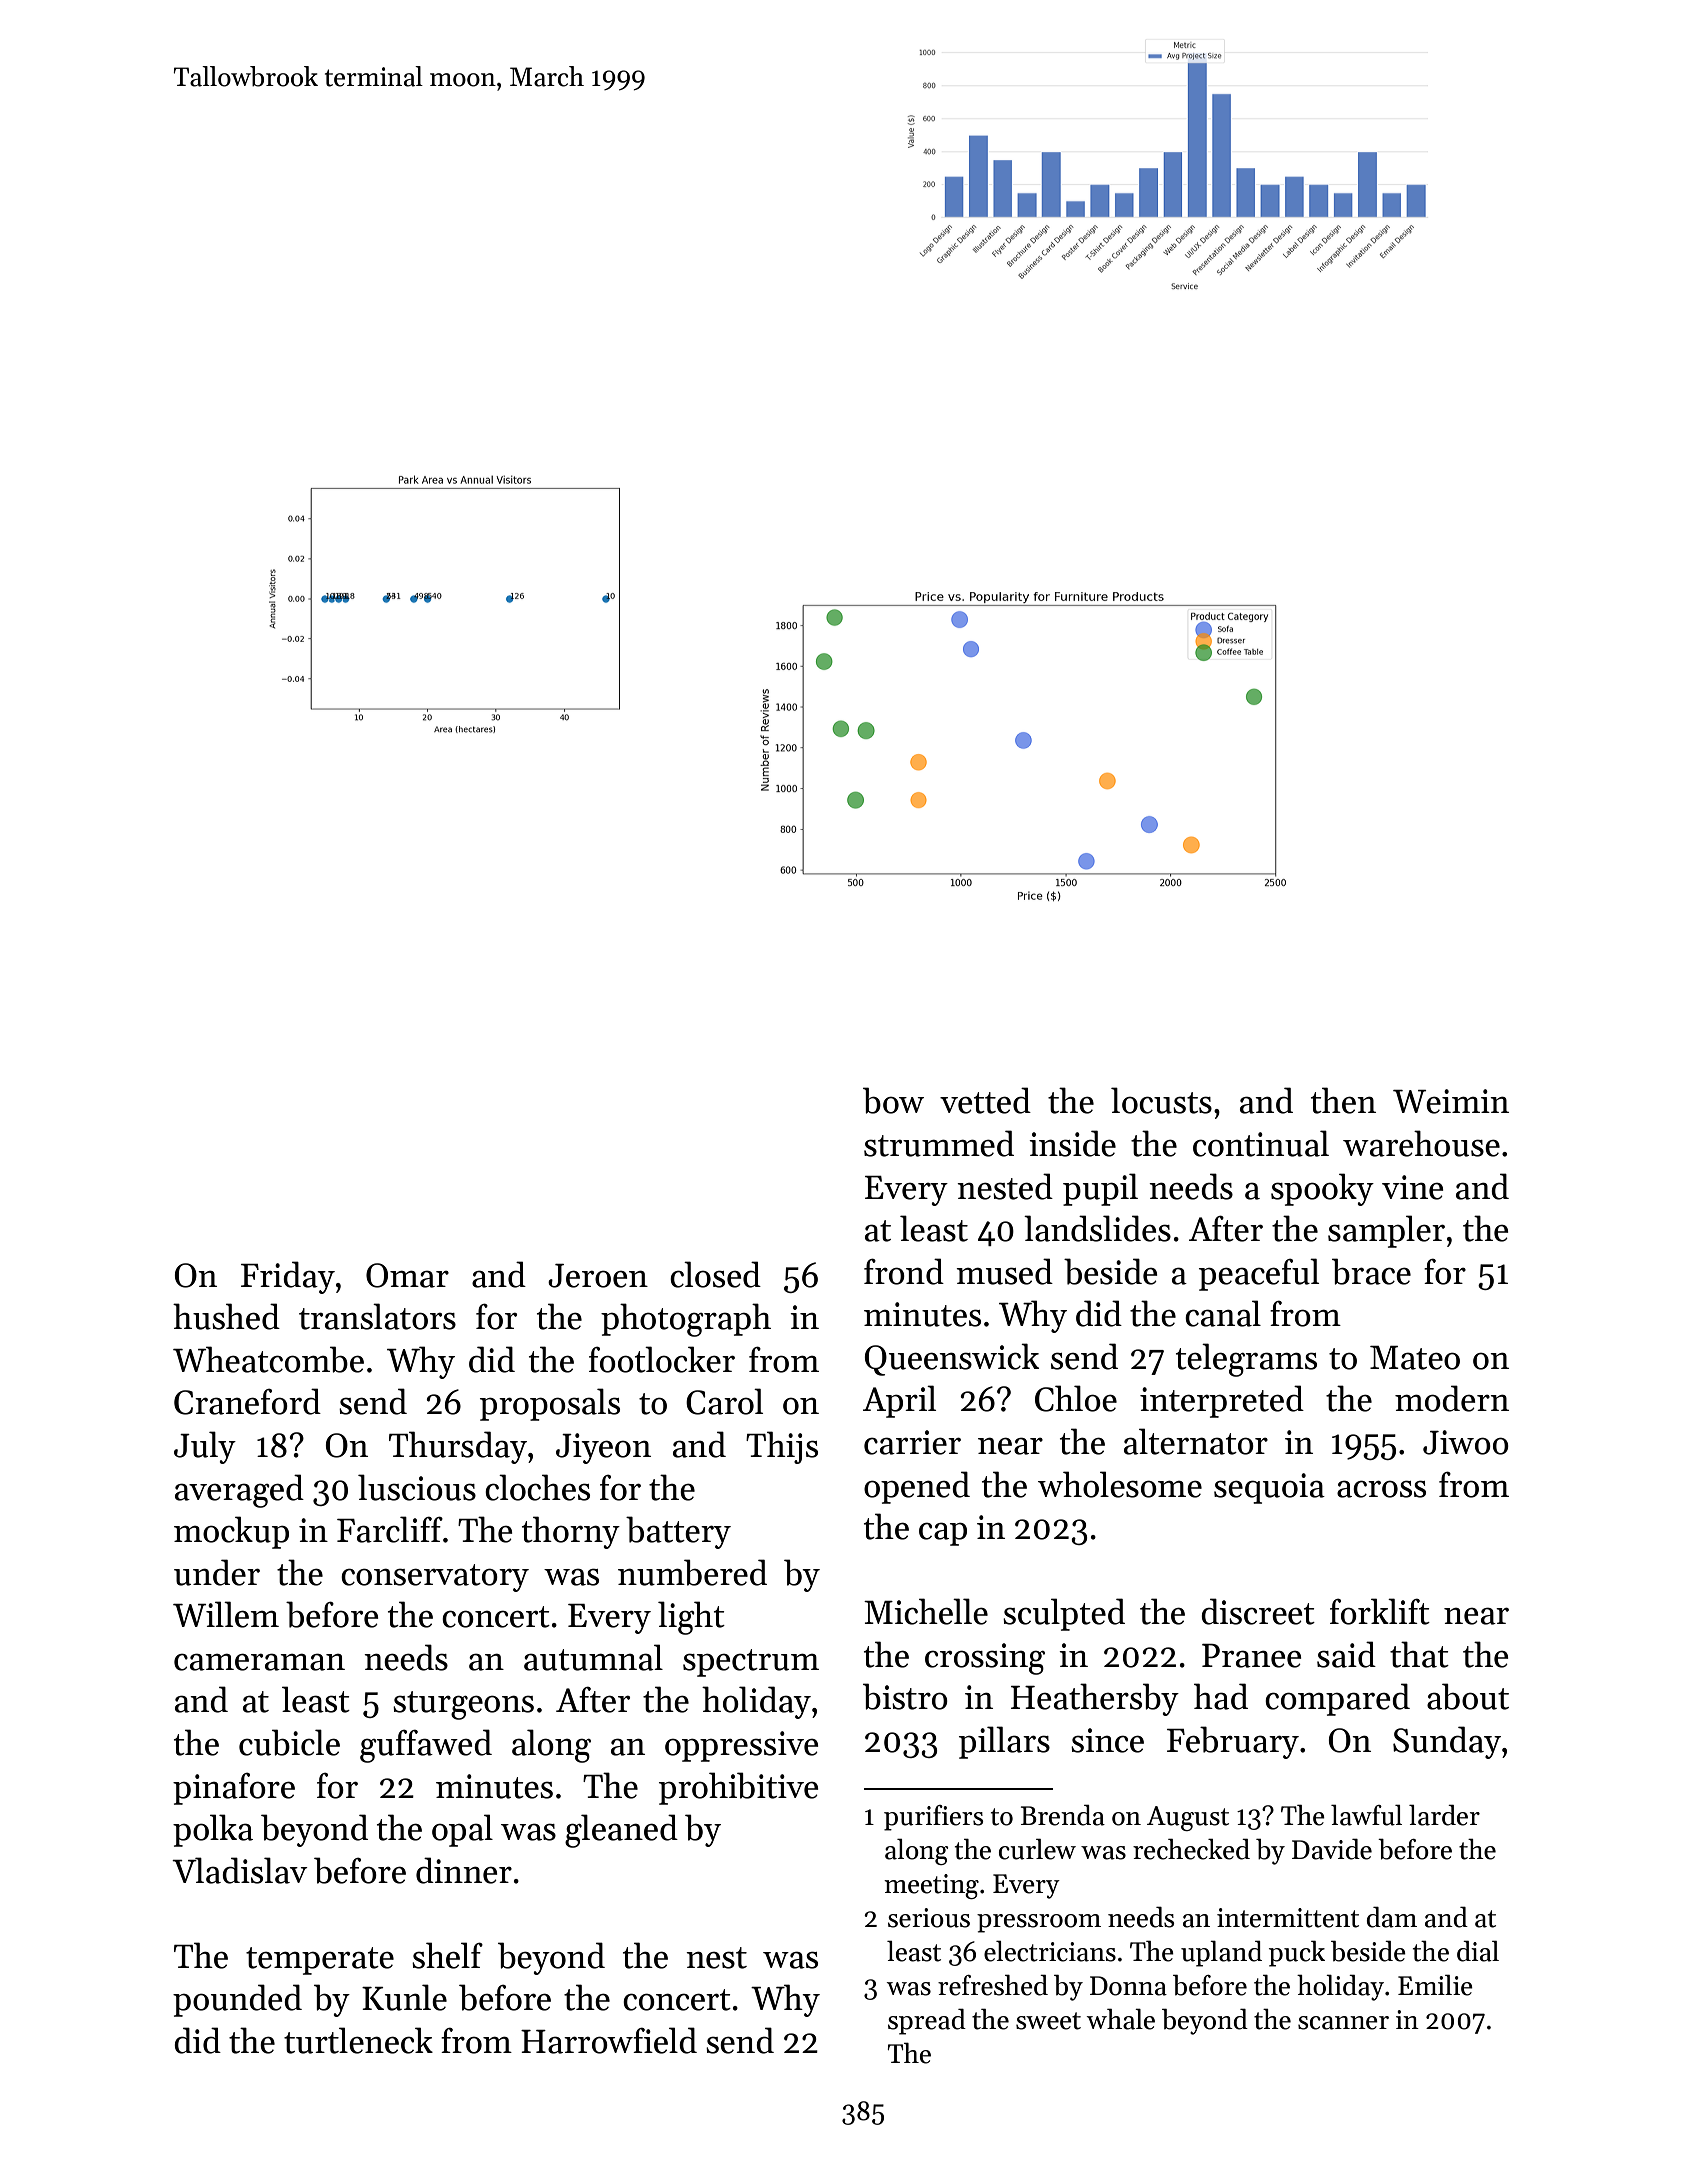 Image resolution: width=1683 pixels, height=2178 pixels. I want to click on bow, so click(893, 1100).
